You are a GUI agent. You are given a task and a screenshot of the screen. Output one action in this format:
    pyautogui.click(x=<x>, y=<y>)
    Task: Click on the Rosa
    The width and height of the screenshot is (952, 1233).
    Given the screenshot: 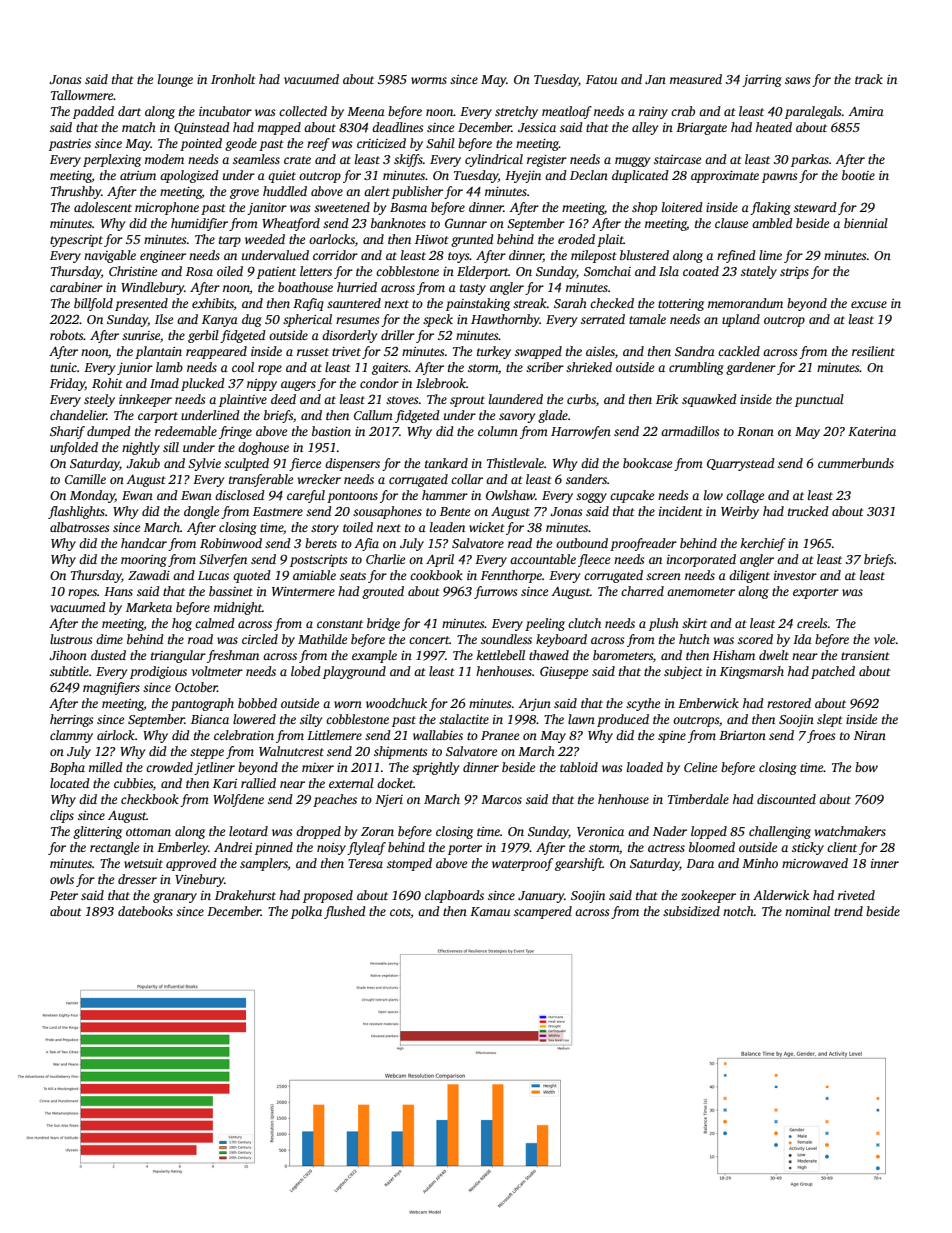 What is the action you would take?
    pyautogui.click(x=199, y=271)
